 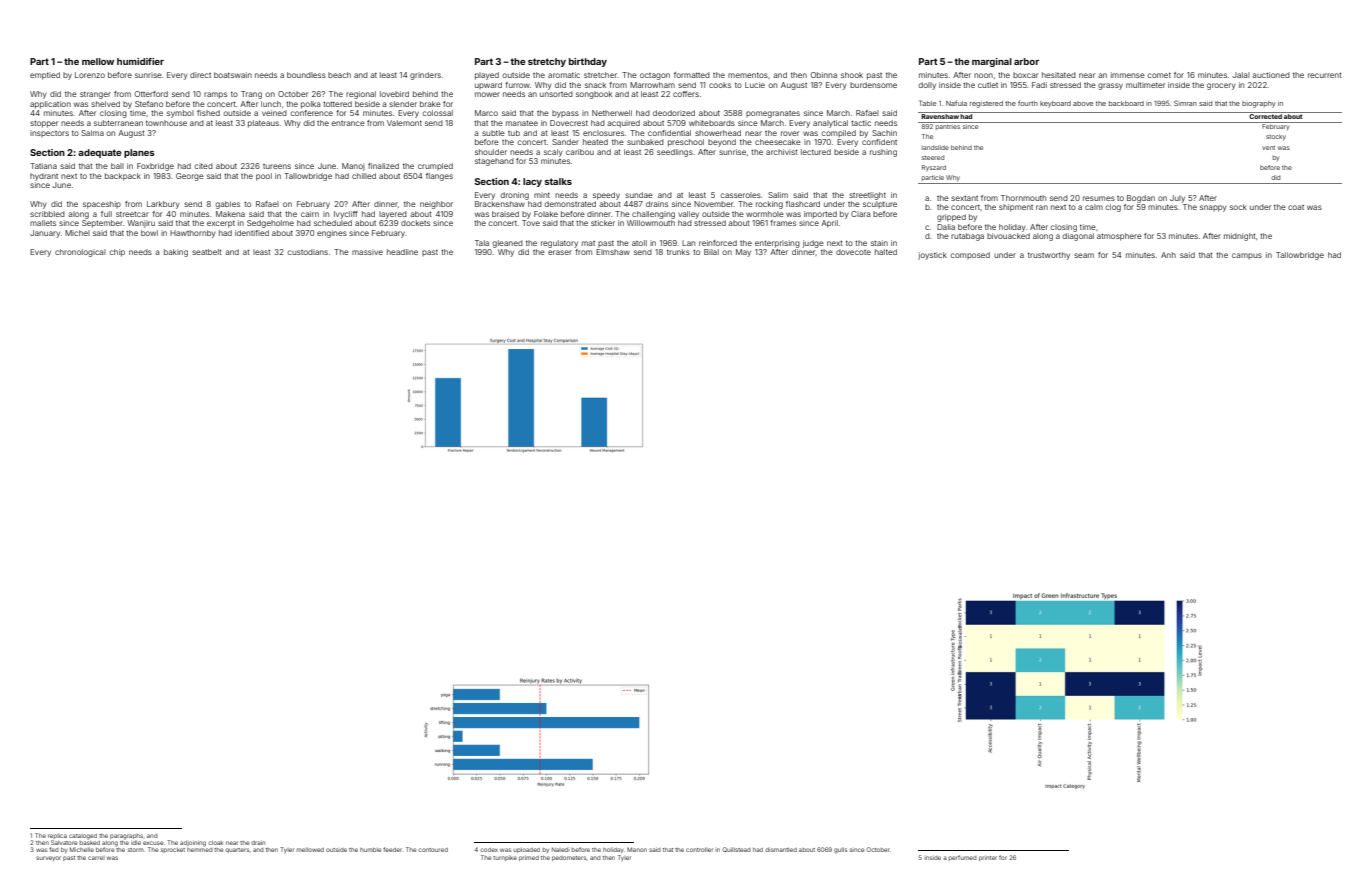 I want to click on paragraphs, so click(x=126, y=837).
